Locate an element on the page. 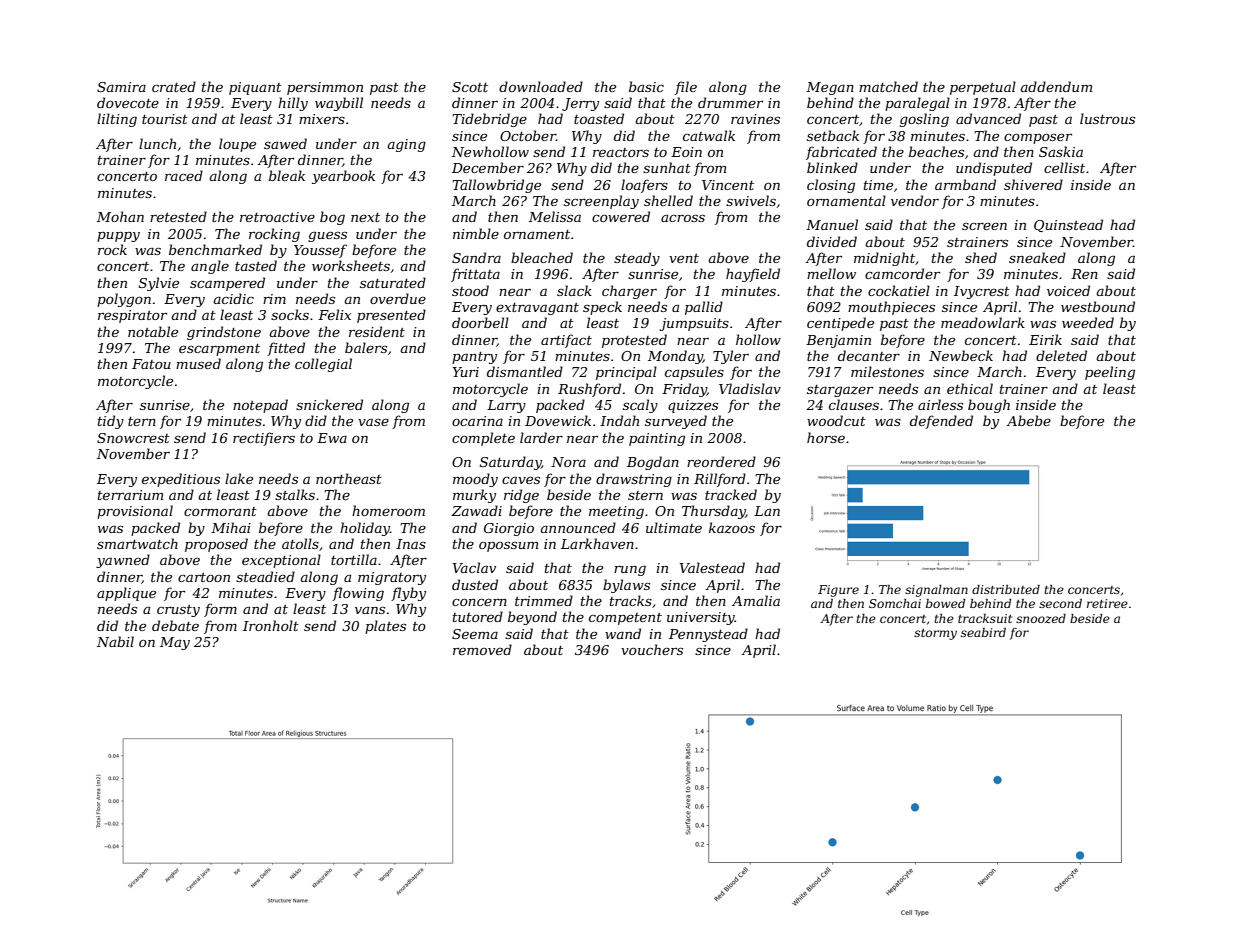  loupe is located at coordinates (237, 145).
